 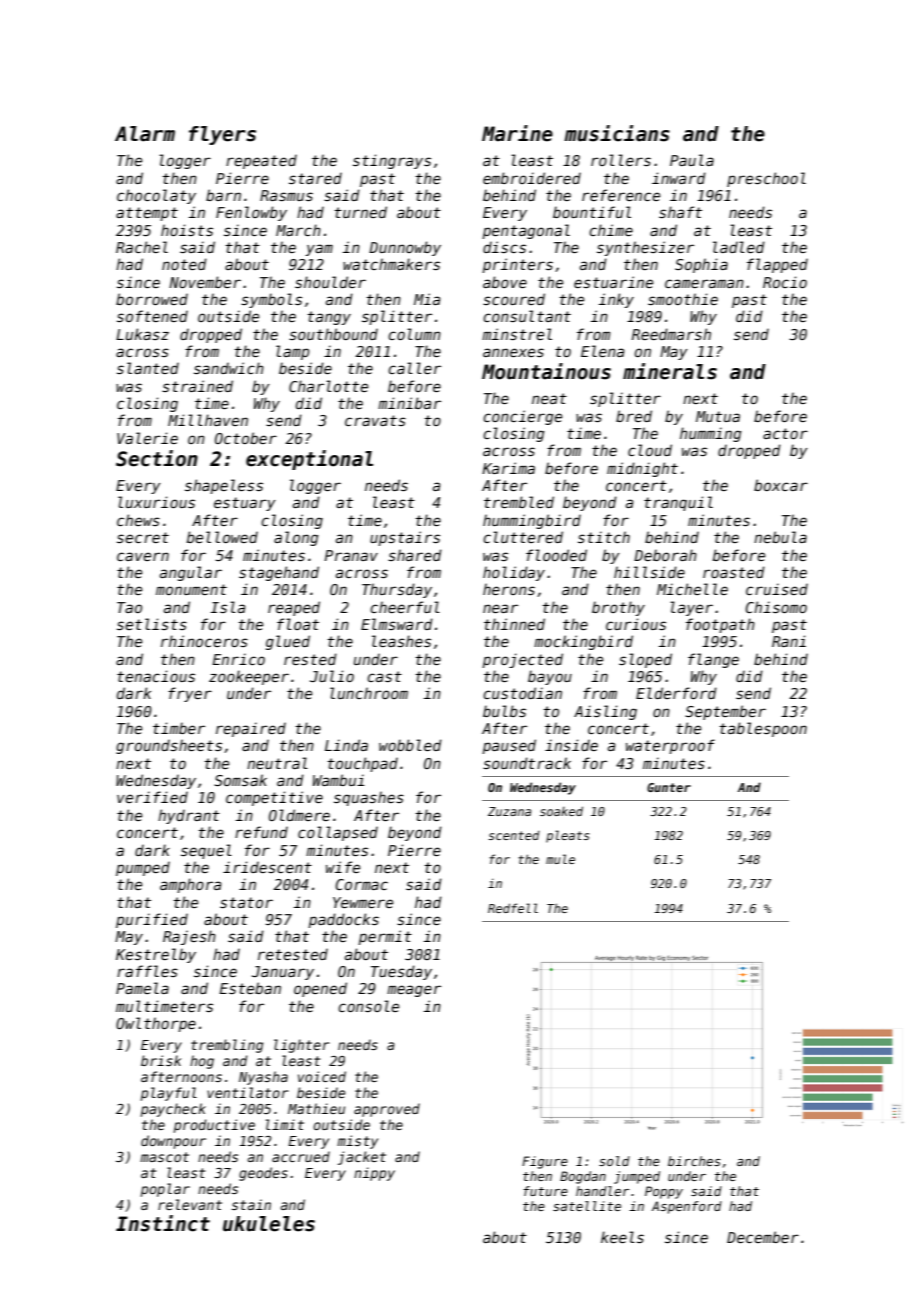 What do you see at coordinates (513, 908) in the screenshot?
I see `Redfell` at bounding box center [513, 908].
